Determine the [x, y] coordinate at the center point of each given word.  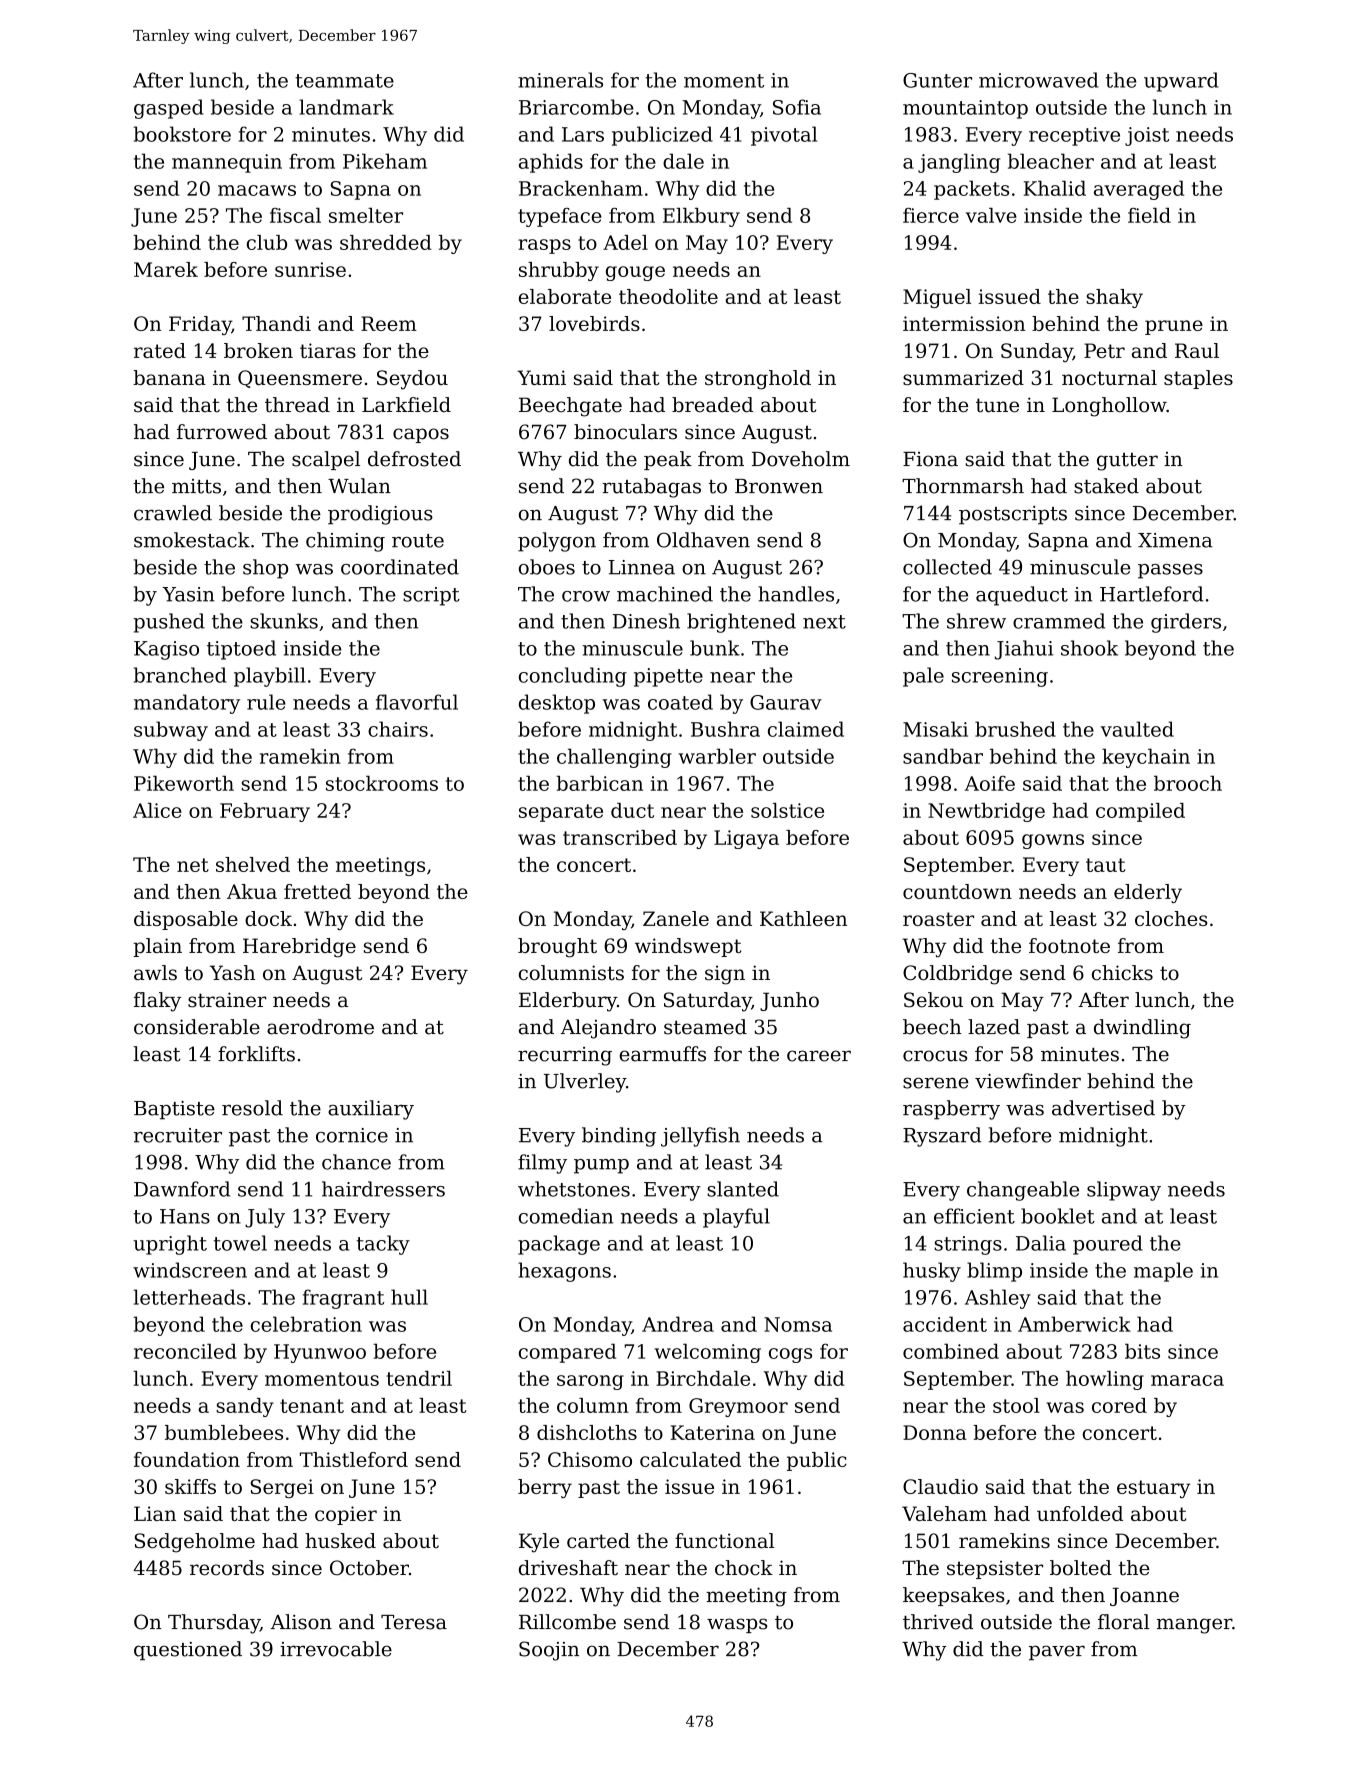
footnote [1069, 945]
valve [991, 215]
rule [266, 702]
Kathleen [803, 918]
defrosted [414, 459]
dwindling [1142, 1029]
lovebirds [594, 323]
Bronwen [779, 486]
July [265, 1218]
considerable [197, 1027]
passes [1170, 571]
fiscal [295, 215]
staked [1106, 486]
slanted [743, 1189]
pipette [668, 677]
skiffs [190, 1486]
